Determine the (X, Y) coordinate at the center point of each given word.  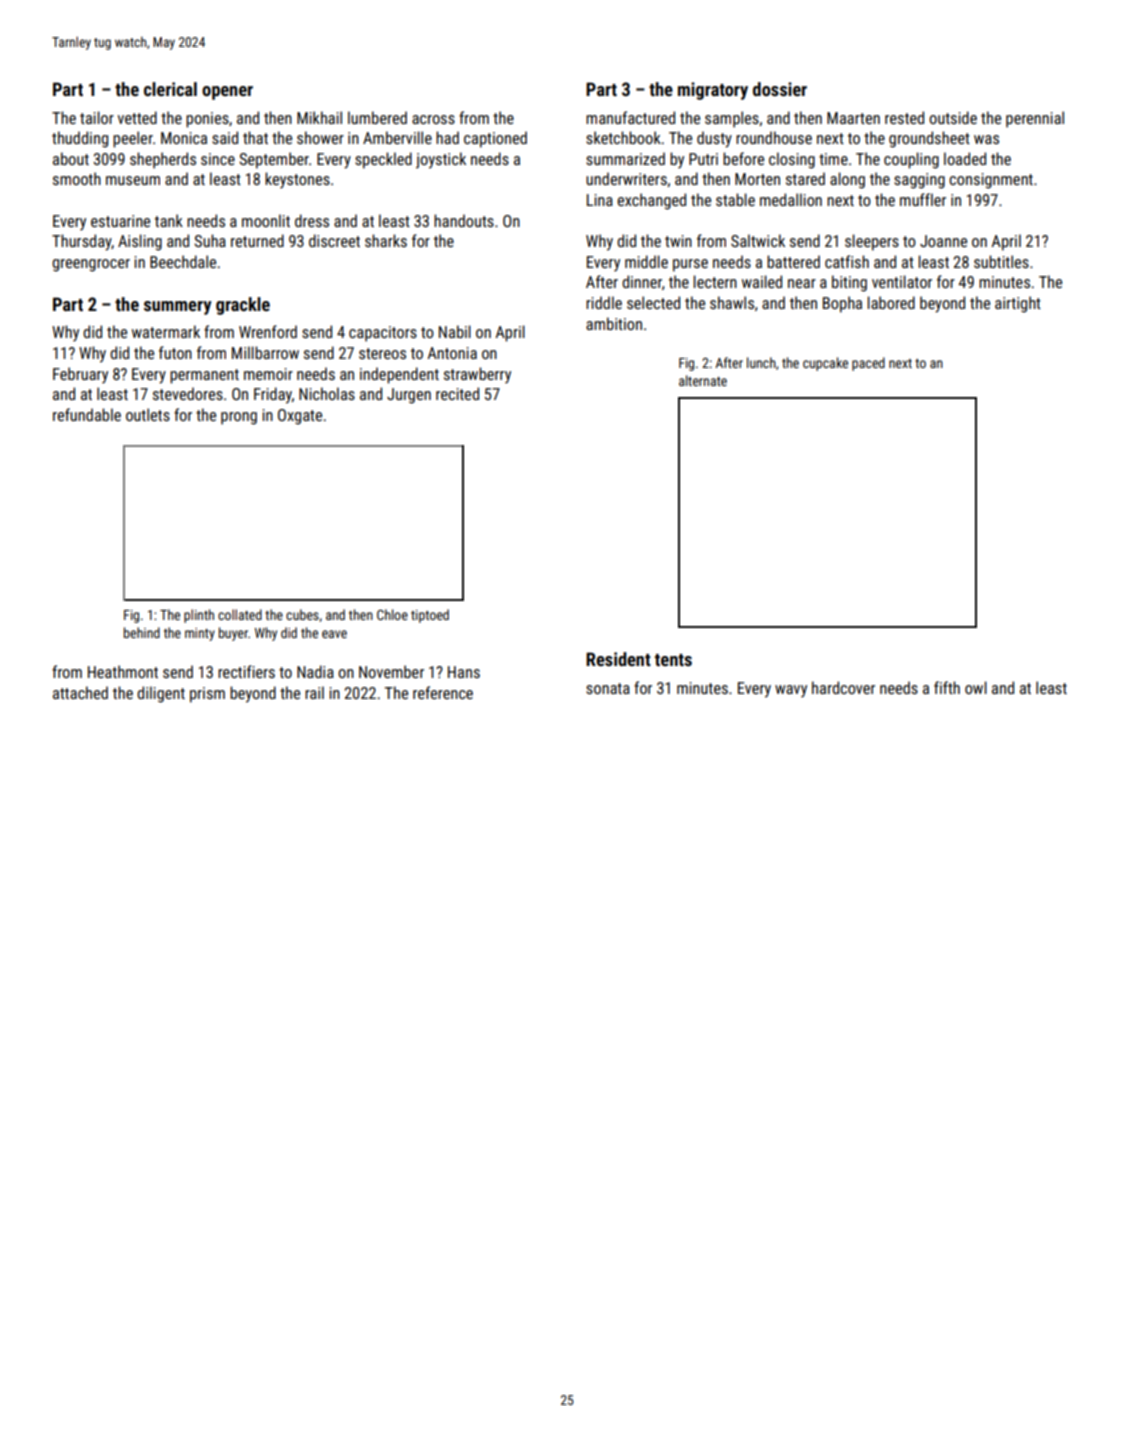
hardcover (843, 687)
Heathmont (123, 671)
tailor (97, 117)
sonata (608, 688)
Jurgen (409, 396)
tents (673, 660)
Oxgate (300, 417)
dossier (780, 89)
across (433, 119)
